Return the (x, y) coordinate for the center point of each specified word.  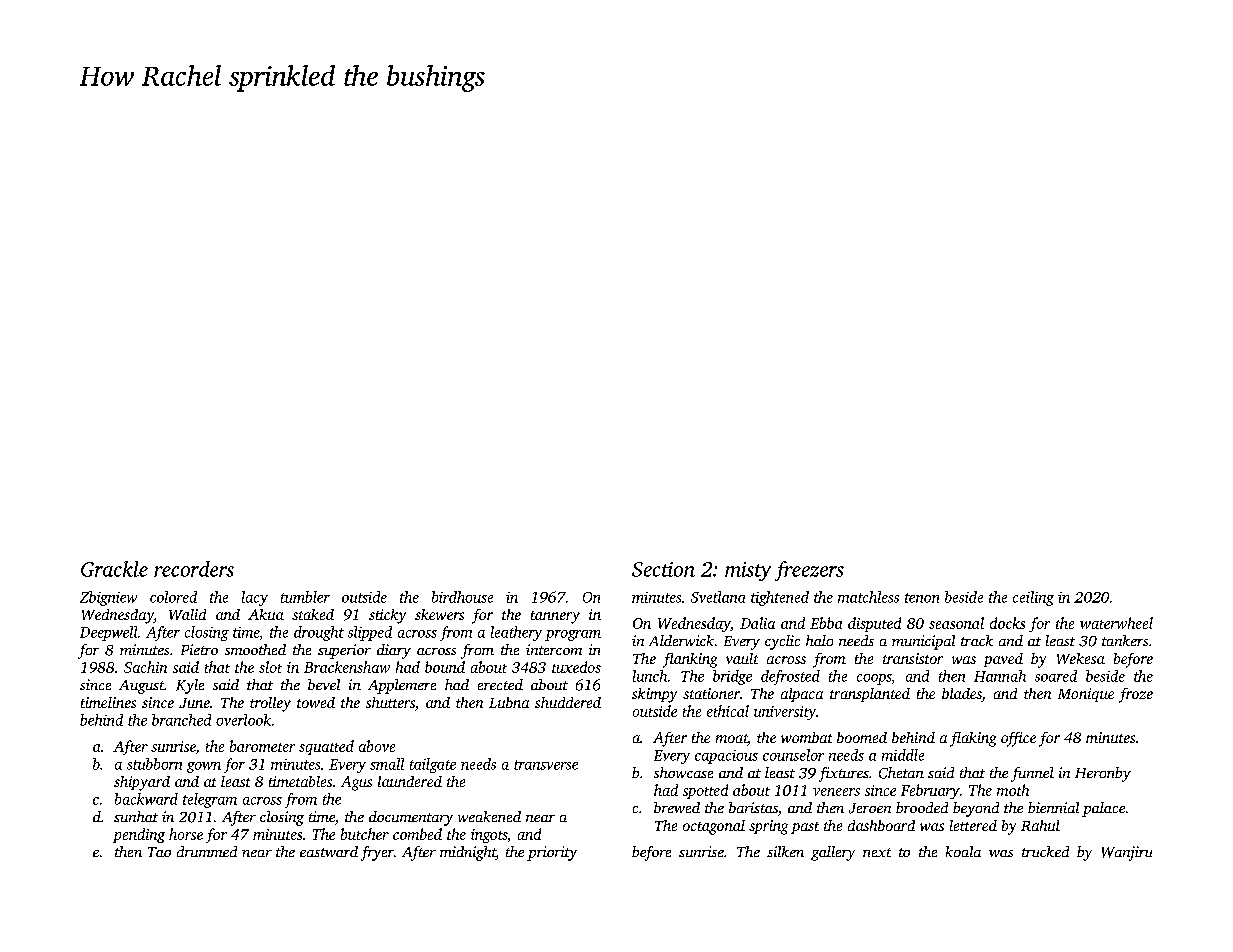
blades (962, 695)
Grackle (114, 569)
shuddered (568, 702)
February (930, 791)
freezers (809, 571)
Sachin (145, 667)
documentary (411, 818)
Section (663, 569)
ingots (489, 836)
